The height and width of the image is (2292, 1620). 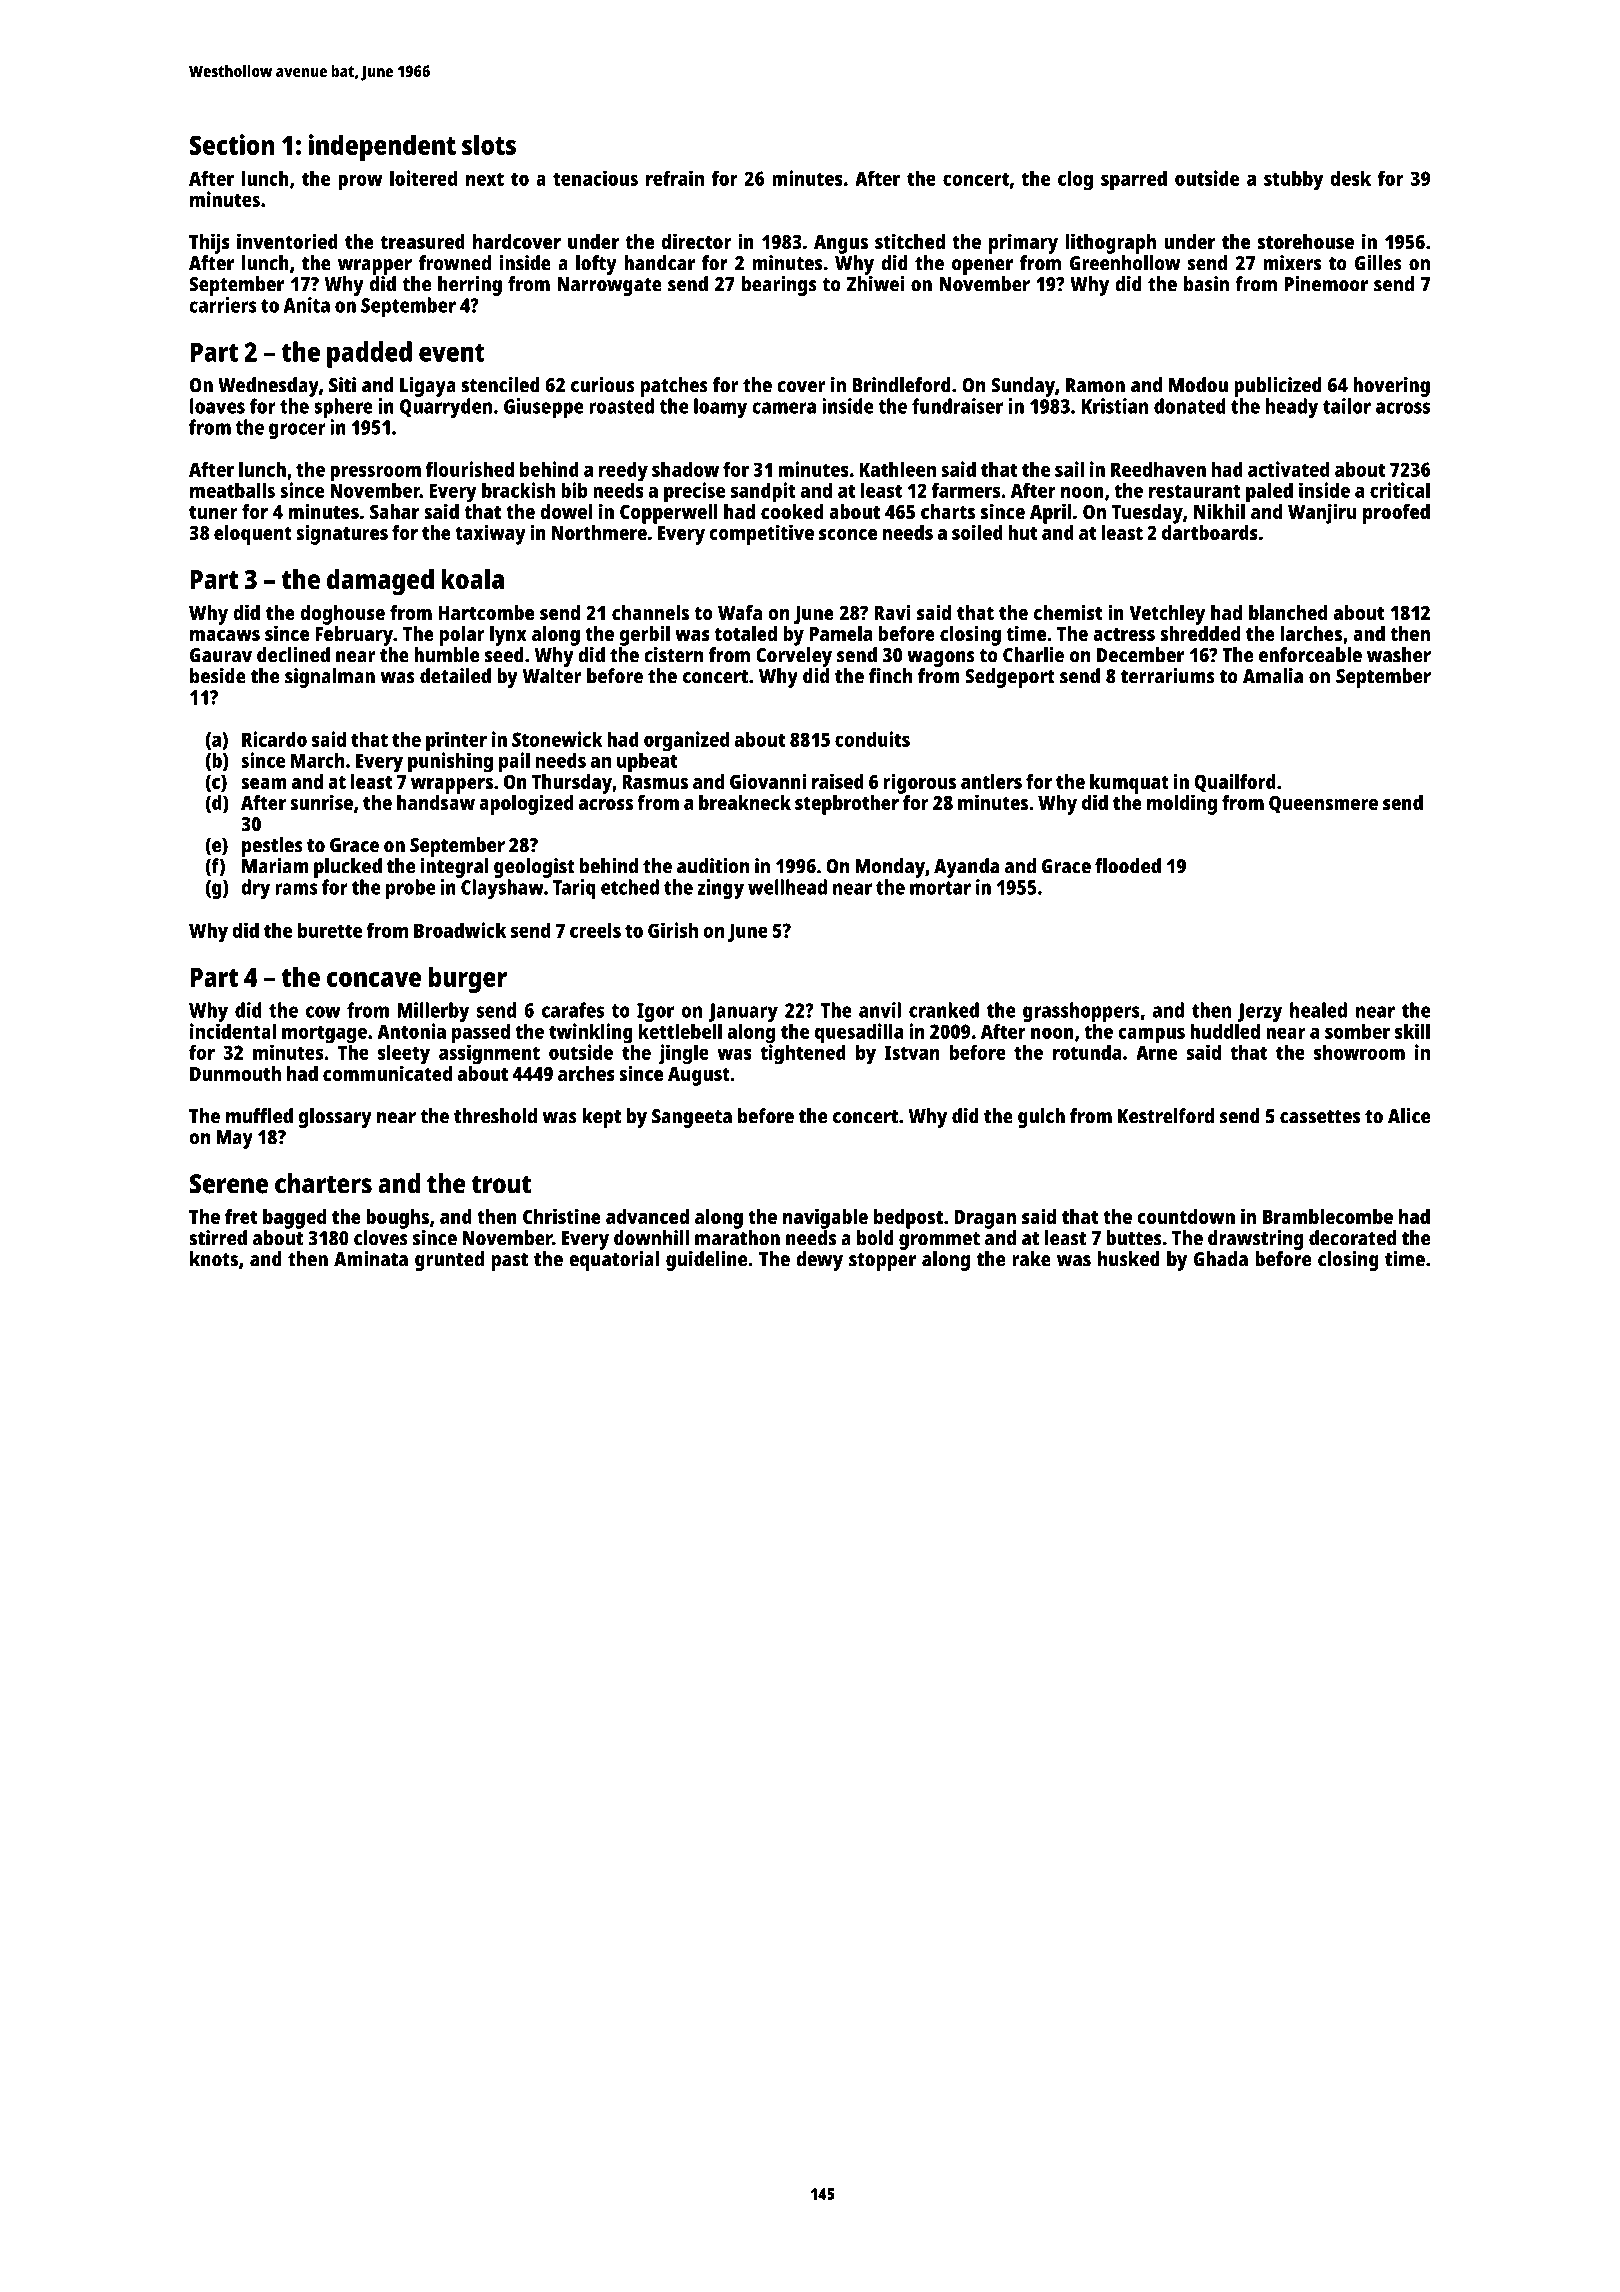 I want to click on trout, so click(x=501, y=1184).
